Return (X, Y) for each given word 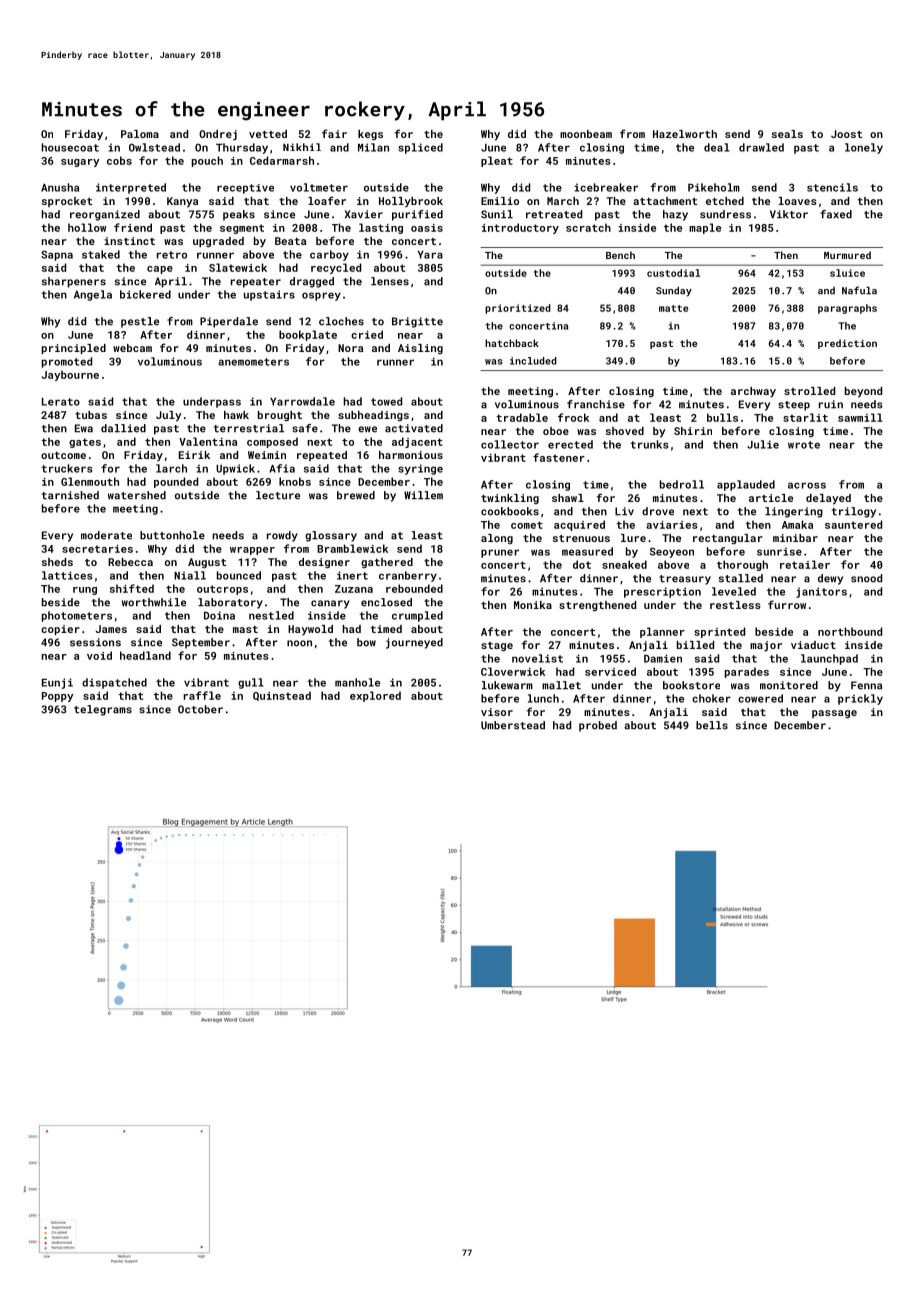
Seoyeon (672, 552)
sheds (57, 562)
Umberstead (513, 725)
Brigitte (417, 322)
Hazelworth (685, 134)
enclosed (386, 602)
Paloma (140, 134)
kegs (370, 135)
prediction (847, 344)
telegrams (103, 710)
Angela (93, 295)
